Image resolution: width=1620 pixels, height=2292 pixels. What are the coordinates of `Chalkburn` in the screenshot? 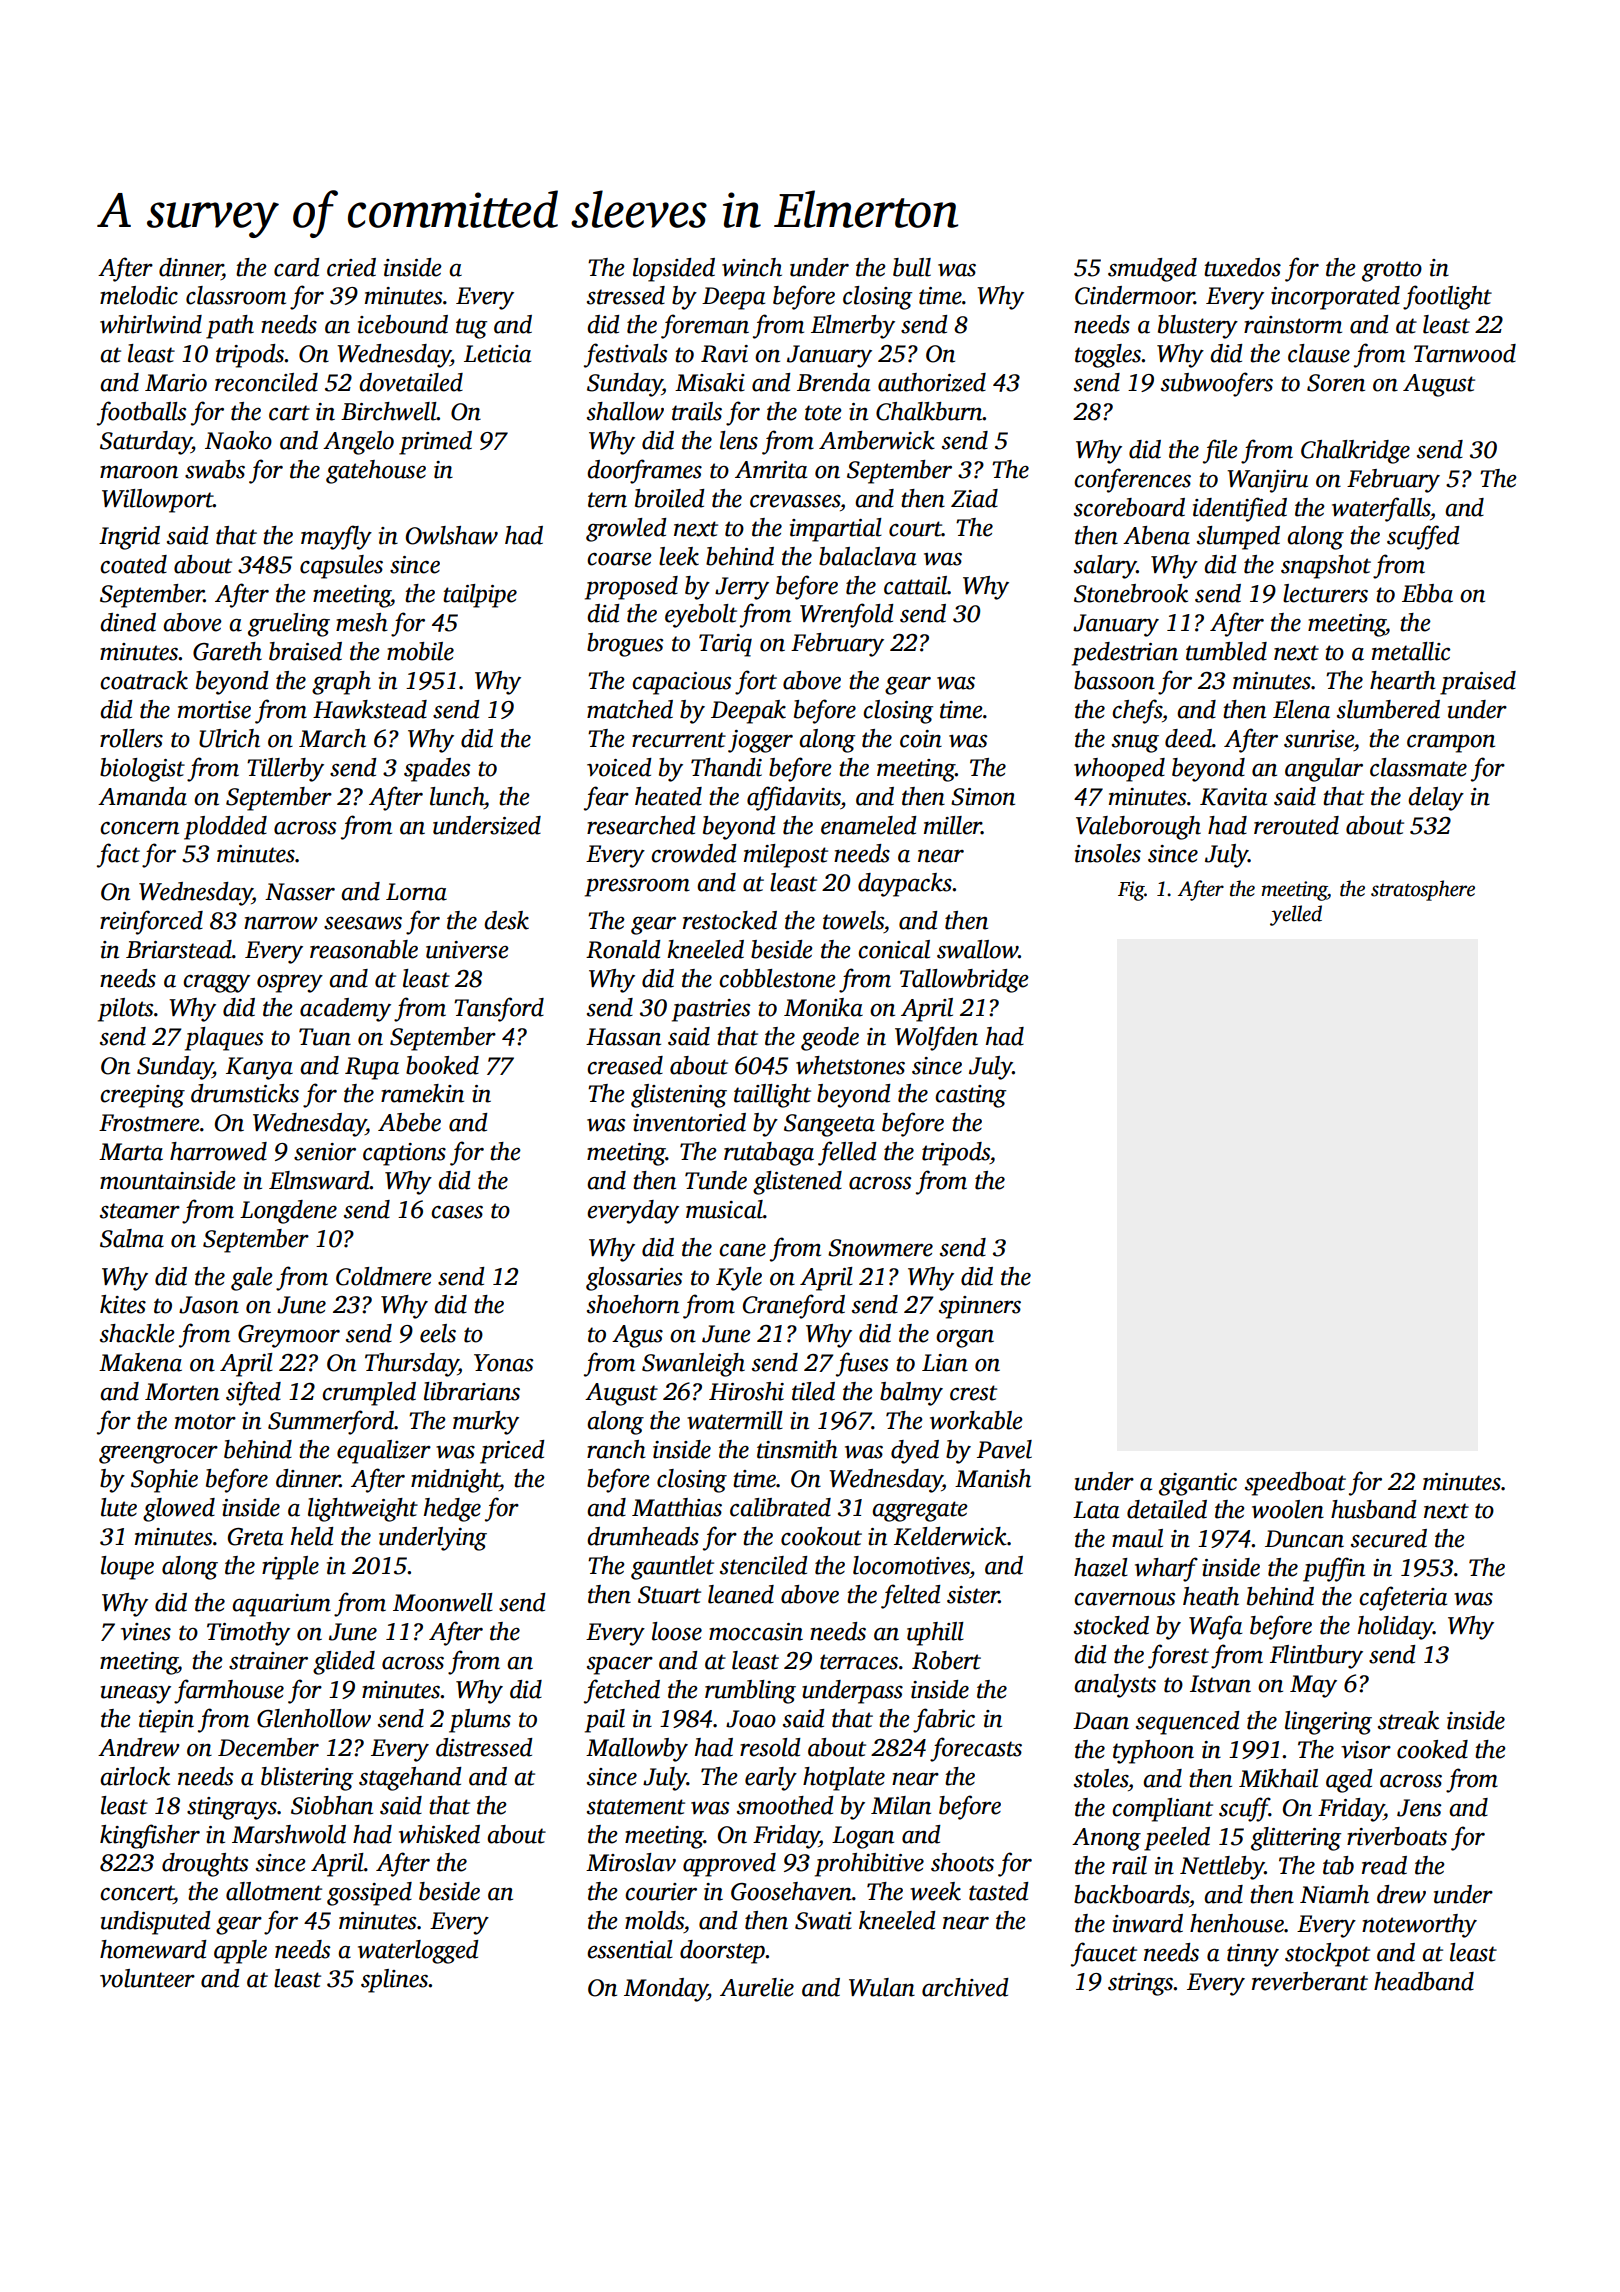 It's located at (929, 411).
